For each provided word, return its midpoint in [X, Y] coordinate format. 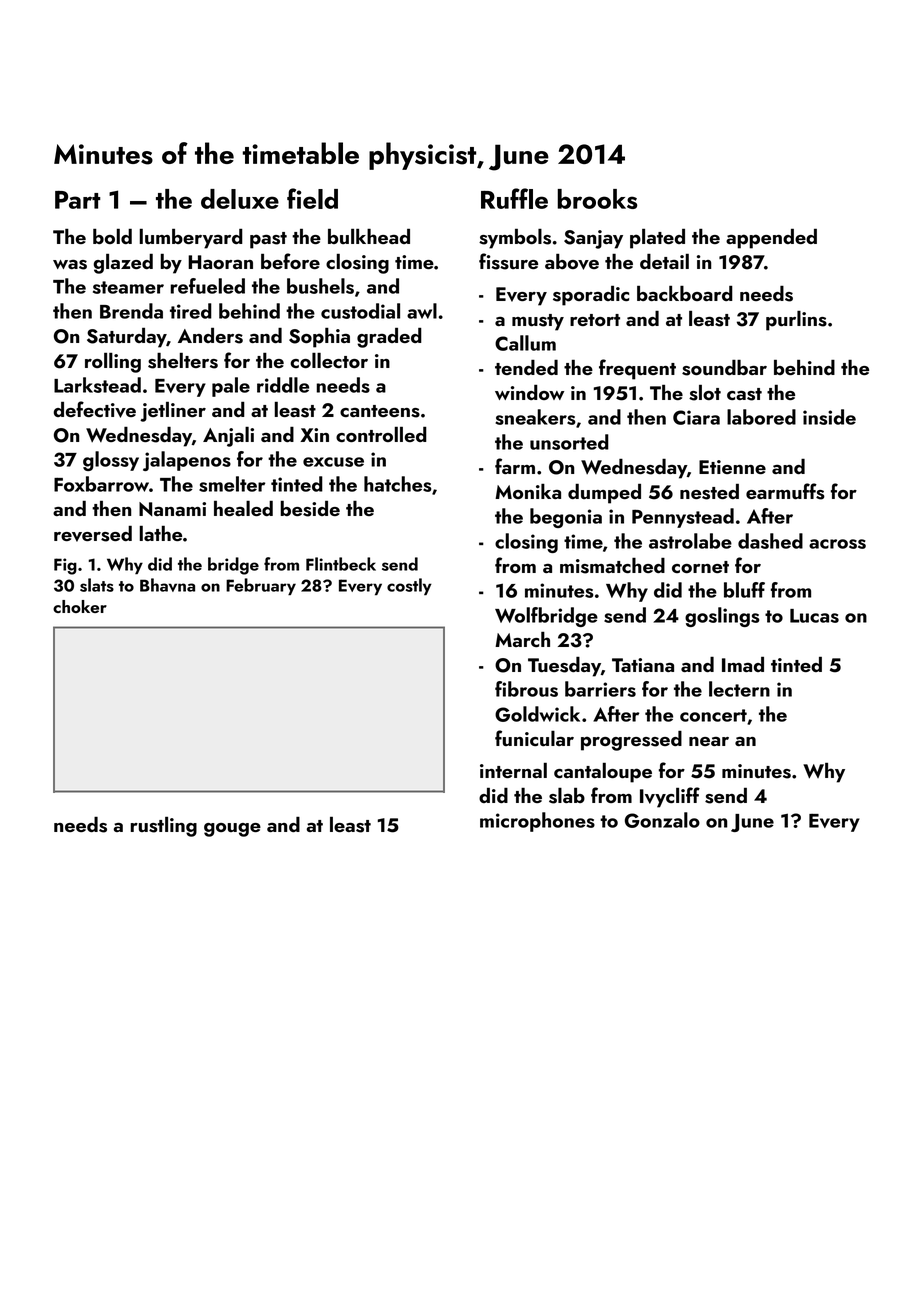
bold [112, 236]
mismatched [612, 566]
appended [771, 239]
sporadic [591, 296]
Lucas [814, 616]
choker [80, 606]
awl [422, 311]
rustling [164, 827]
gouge [232, 830]
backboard [685, 293]
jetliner [173, 412]
